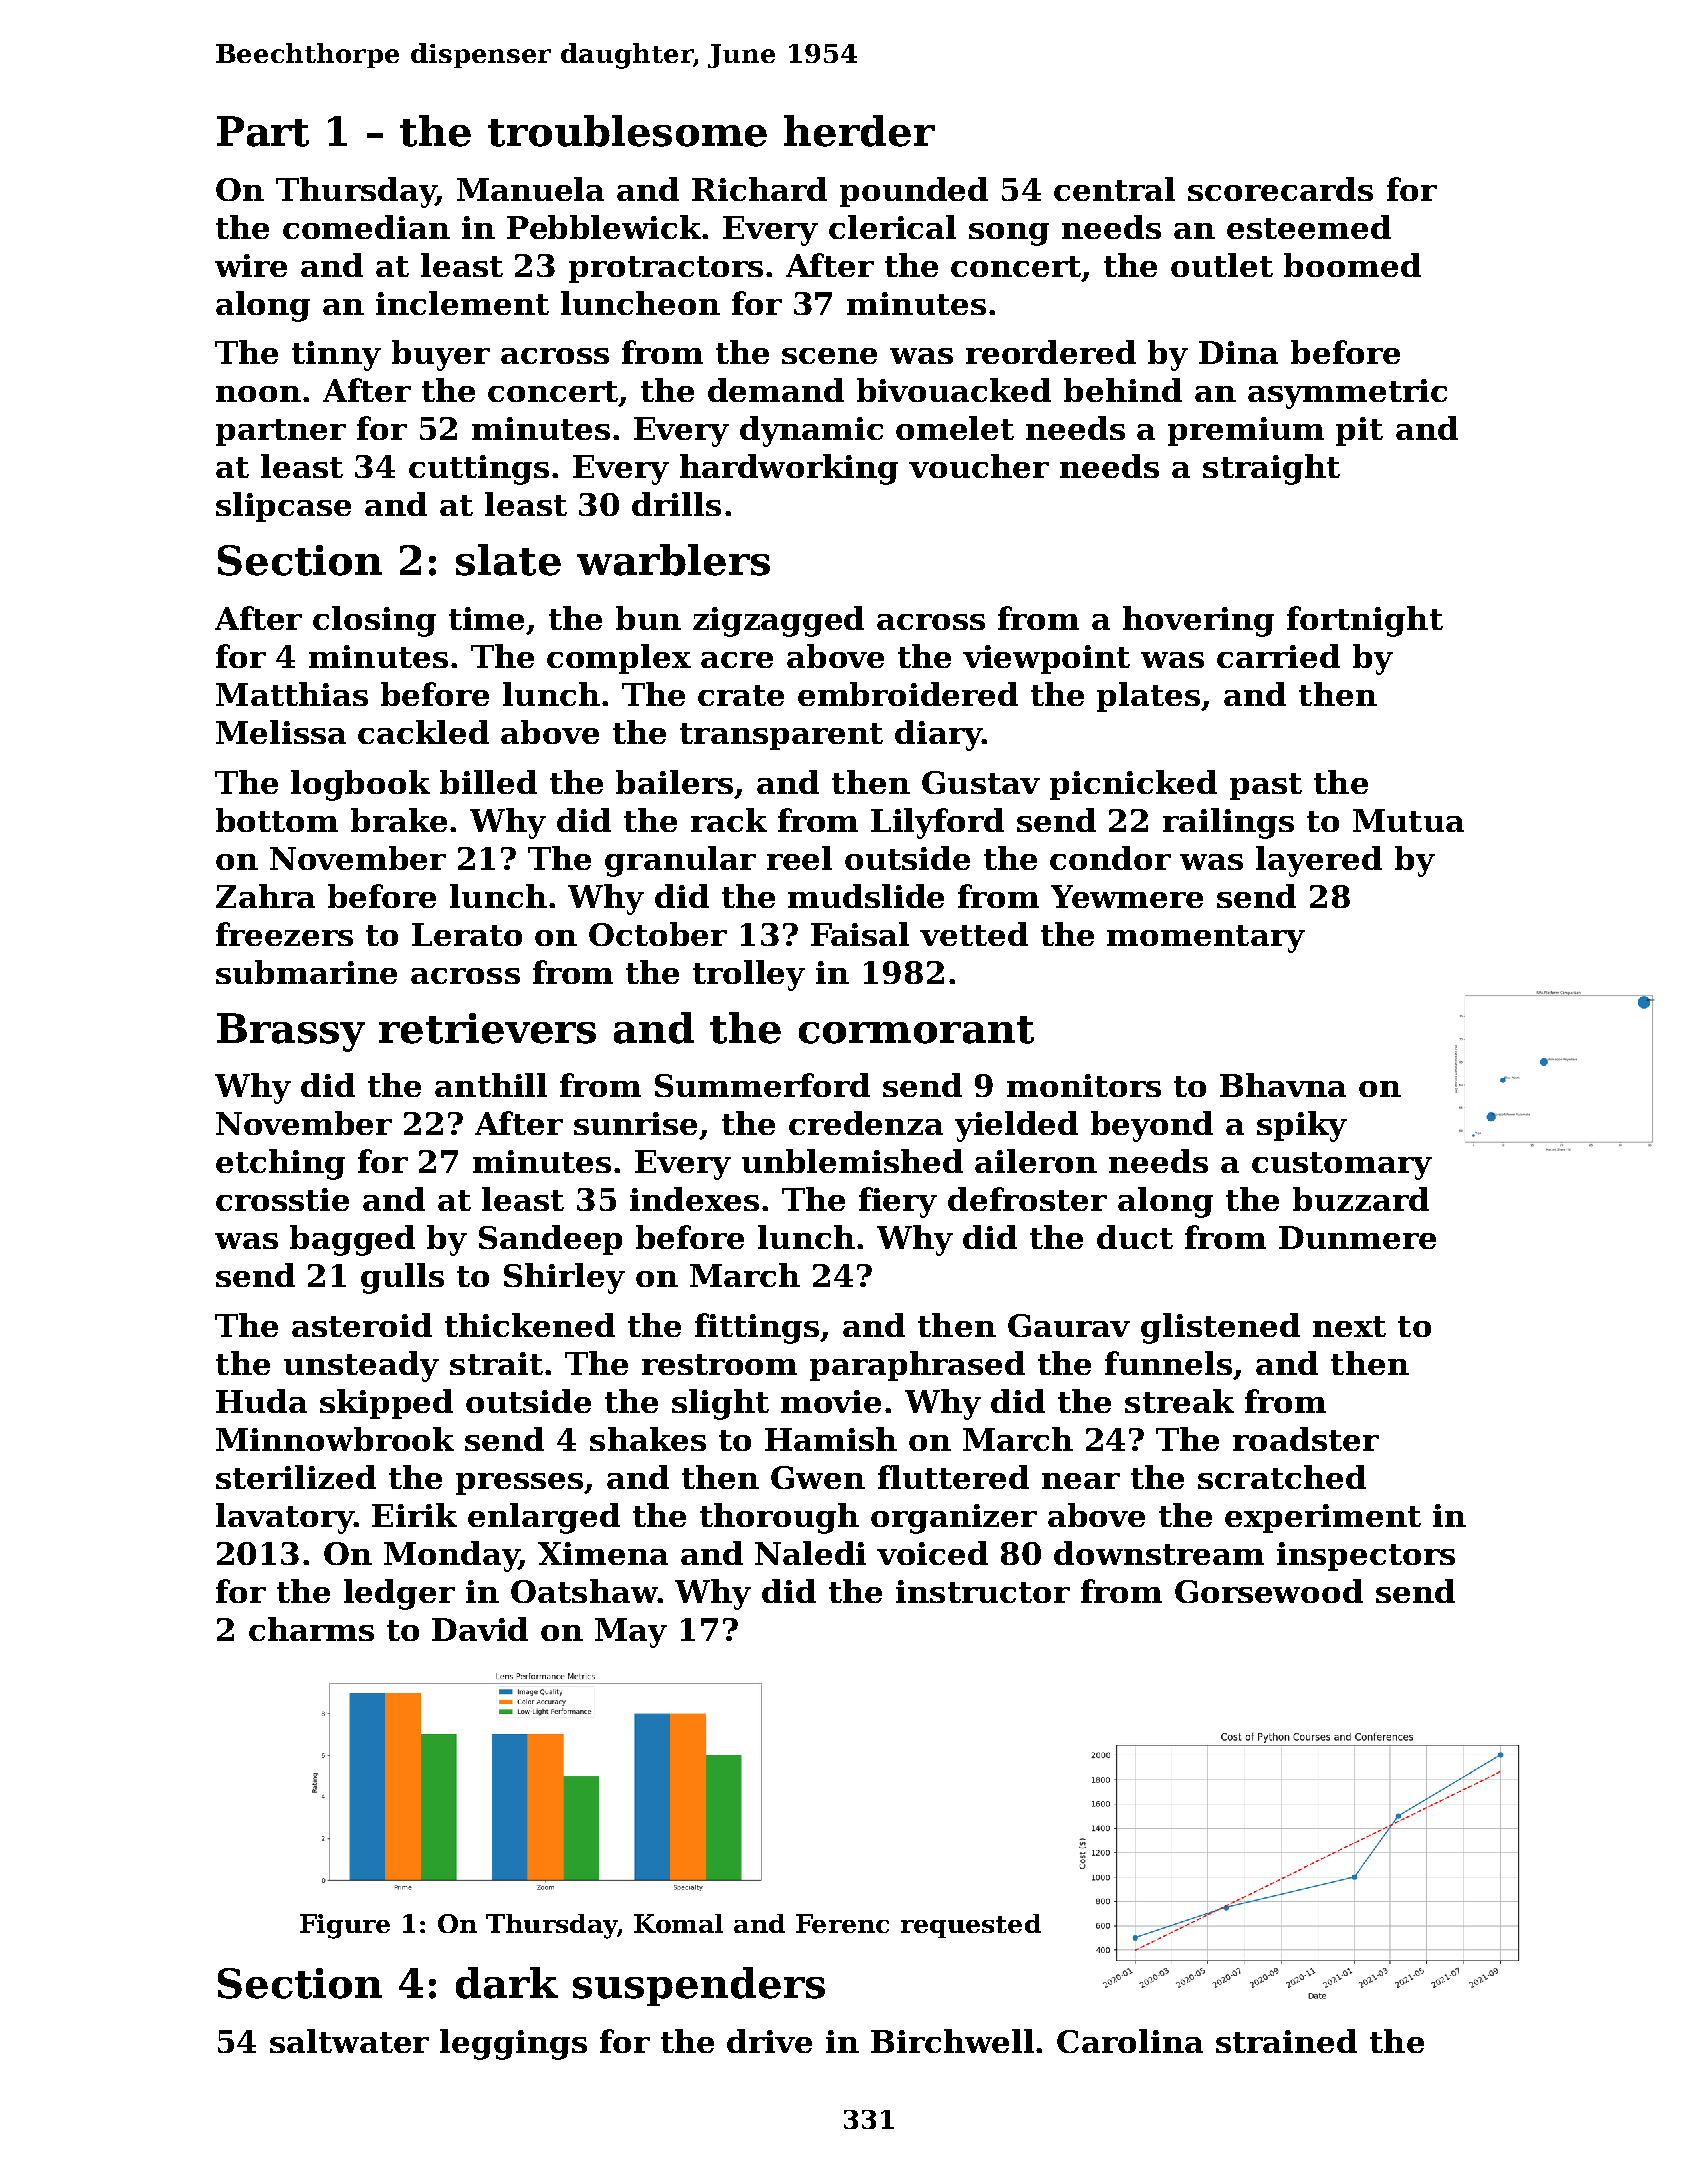  What do you see at coordinates (1283, 1085) in the screenshot?
I see `Bhavna` at bounding box center [1283, 1085].
